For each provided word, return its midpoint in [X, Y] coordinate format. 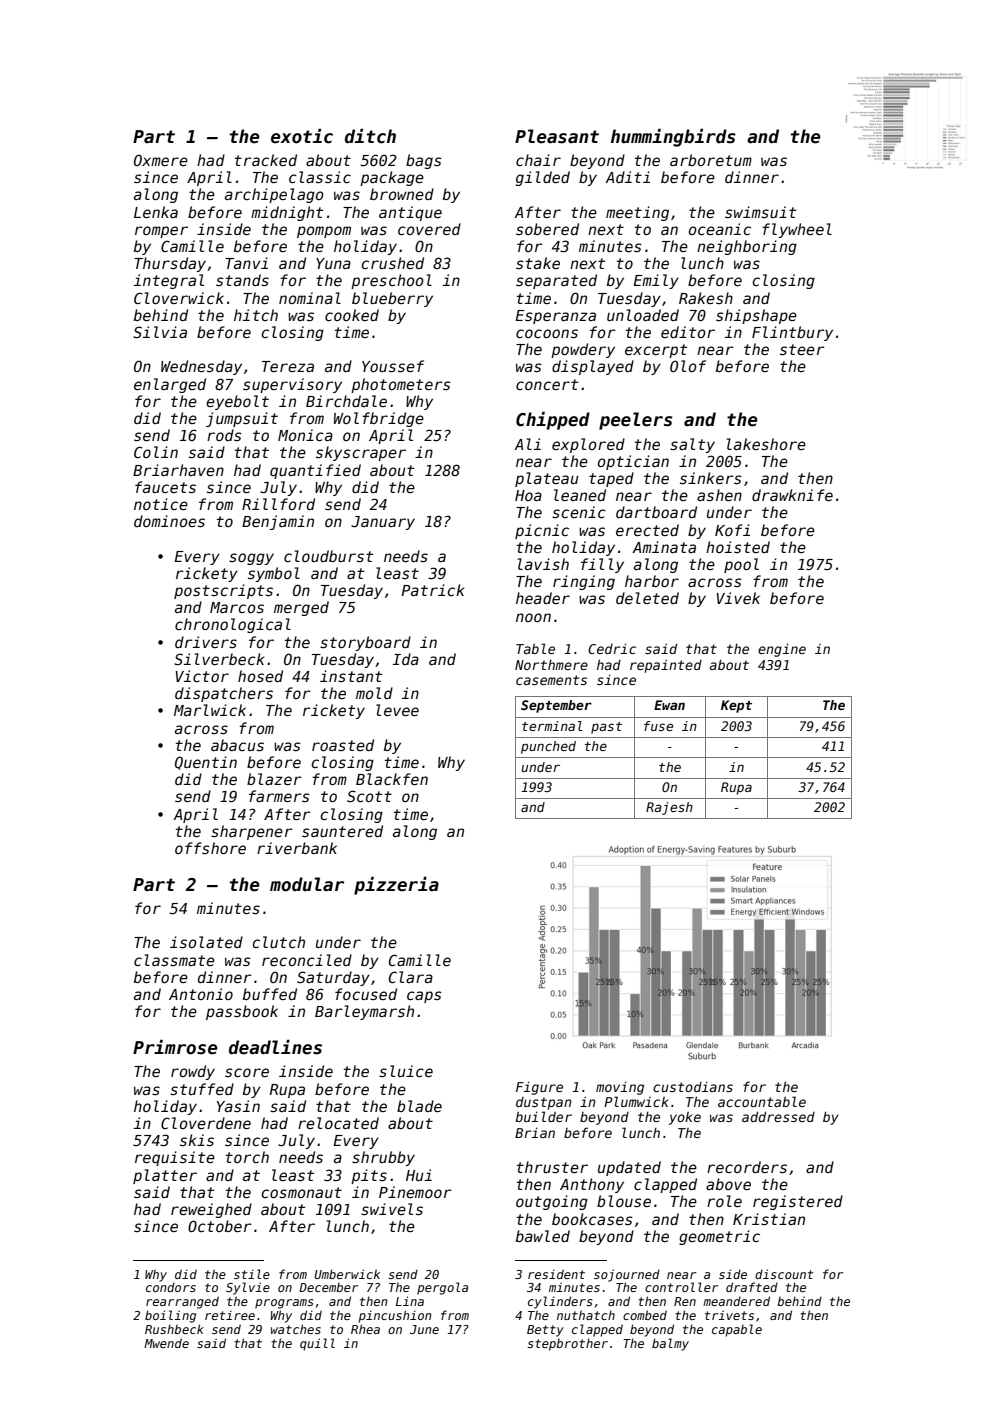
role [724, 1201]
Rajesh [669, 808]
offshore [210, 848]
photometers [401, 385]
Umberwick [347, 1274]
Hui [419, 1175]
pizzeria [396, 885]
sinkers [711, 478]
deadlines [275, 1047]
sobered [547, 229]
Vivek [738, 598]
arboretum [711, 160]
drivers [206, 642]
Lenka [156, 212]
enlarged [170, 385]
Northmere [551, 665]
